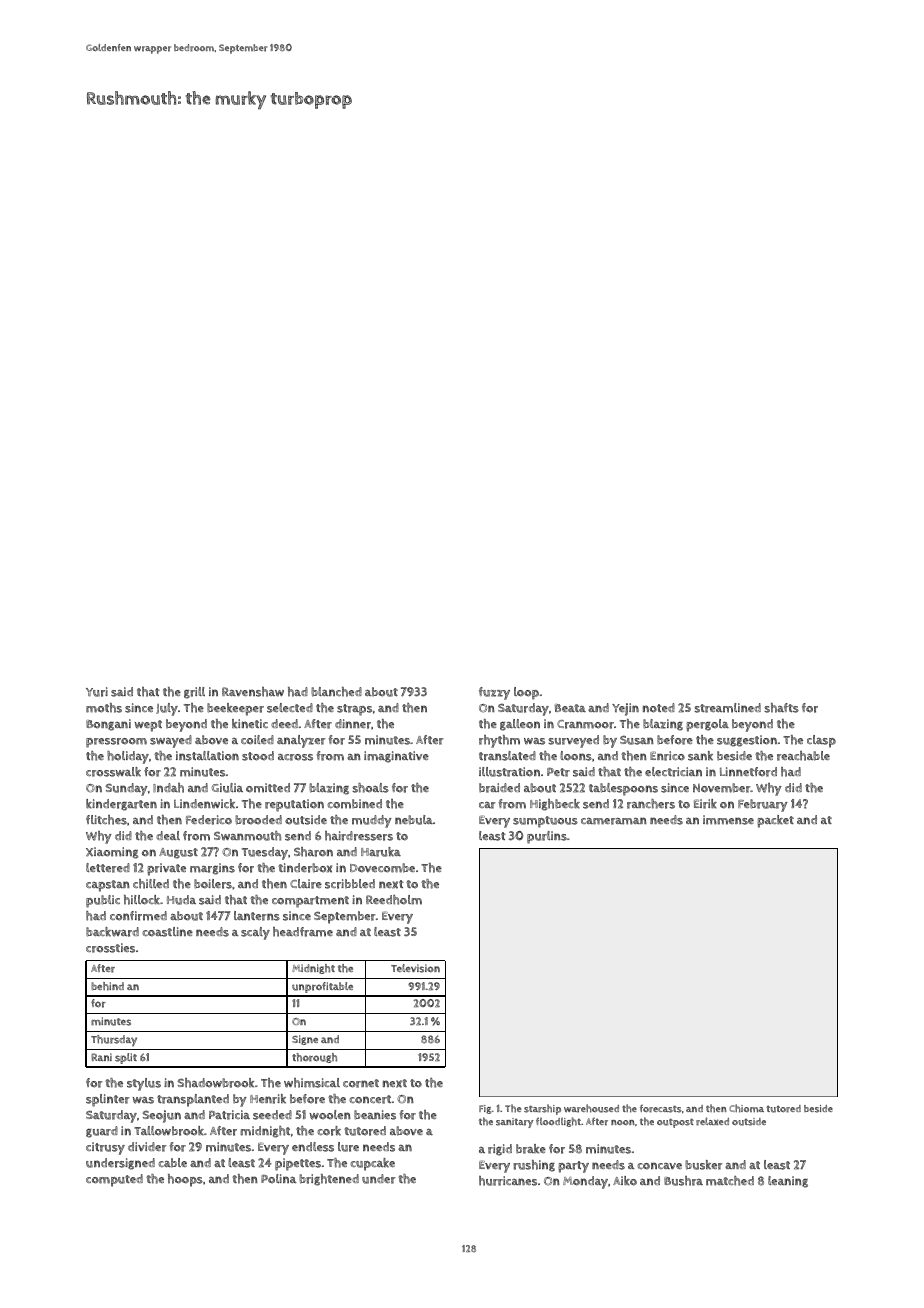  Describe the element at coordinates (361, 1083) in the page. I see `cornet` at that location.
